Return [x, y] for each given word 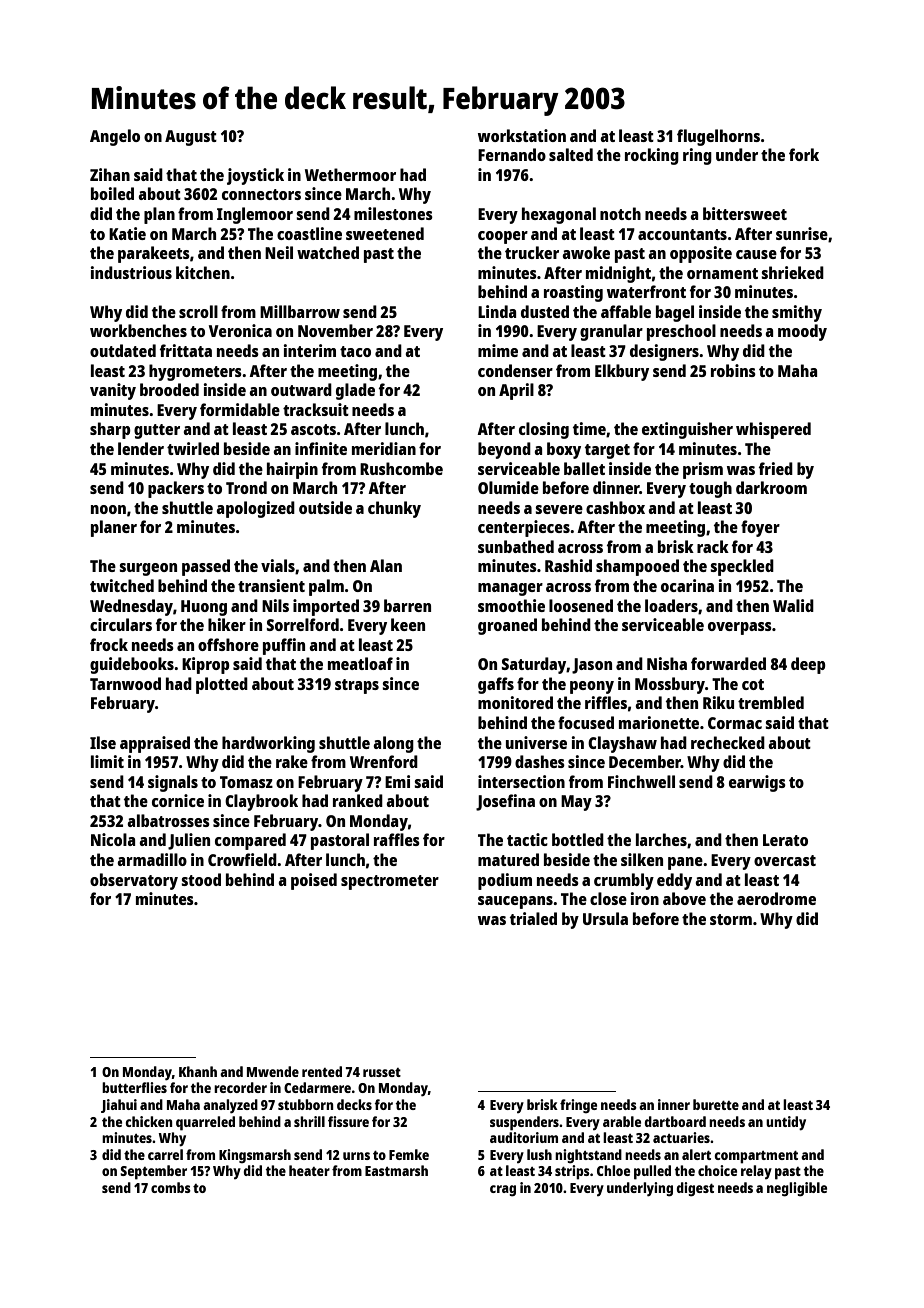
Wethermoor [350, 174]
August [191, 138]
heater [309, 1170]
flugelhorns [718, 137]
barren [407, 605]
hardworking [268, 744]
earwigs [757, 783]
